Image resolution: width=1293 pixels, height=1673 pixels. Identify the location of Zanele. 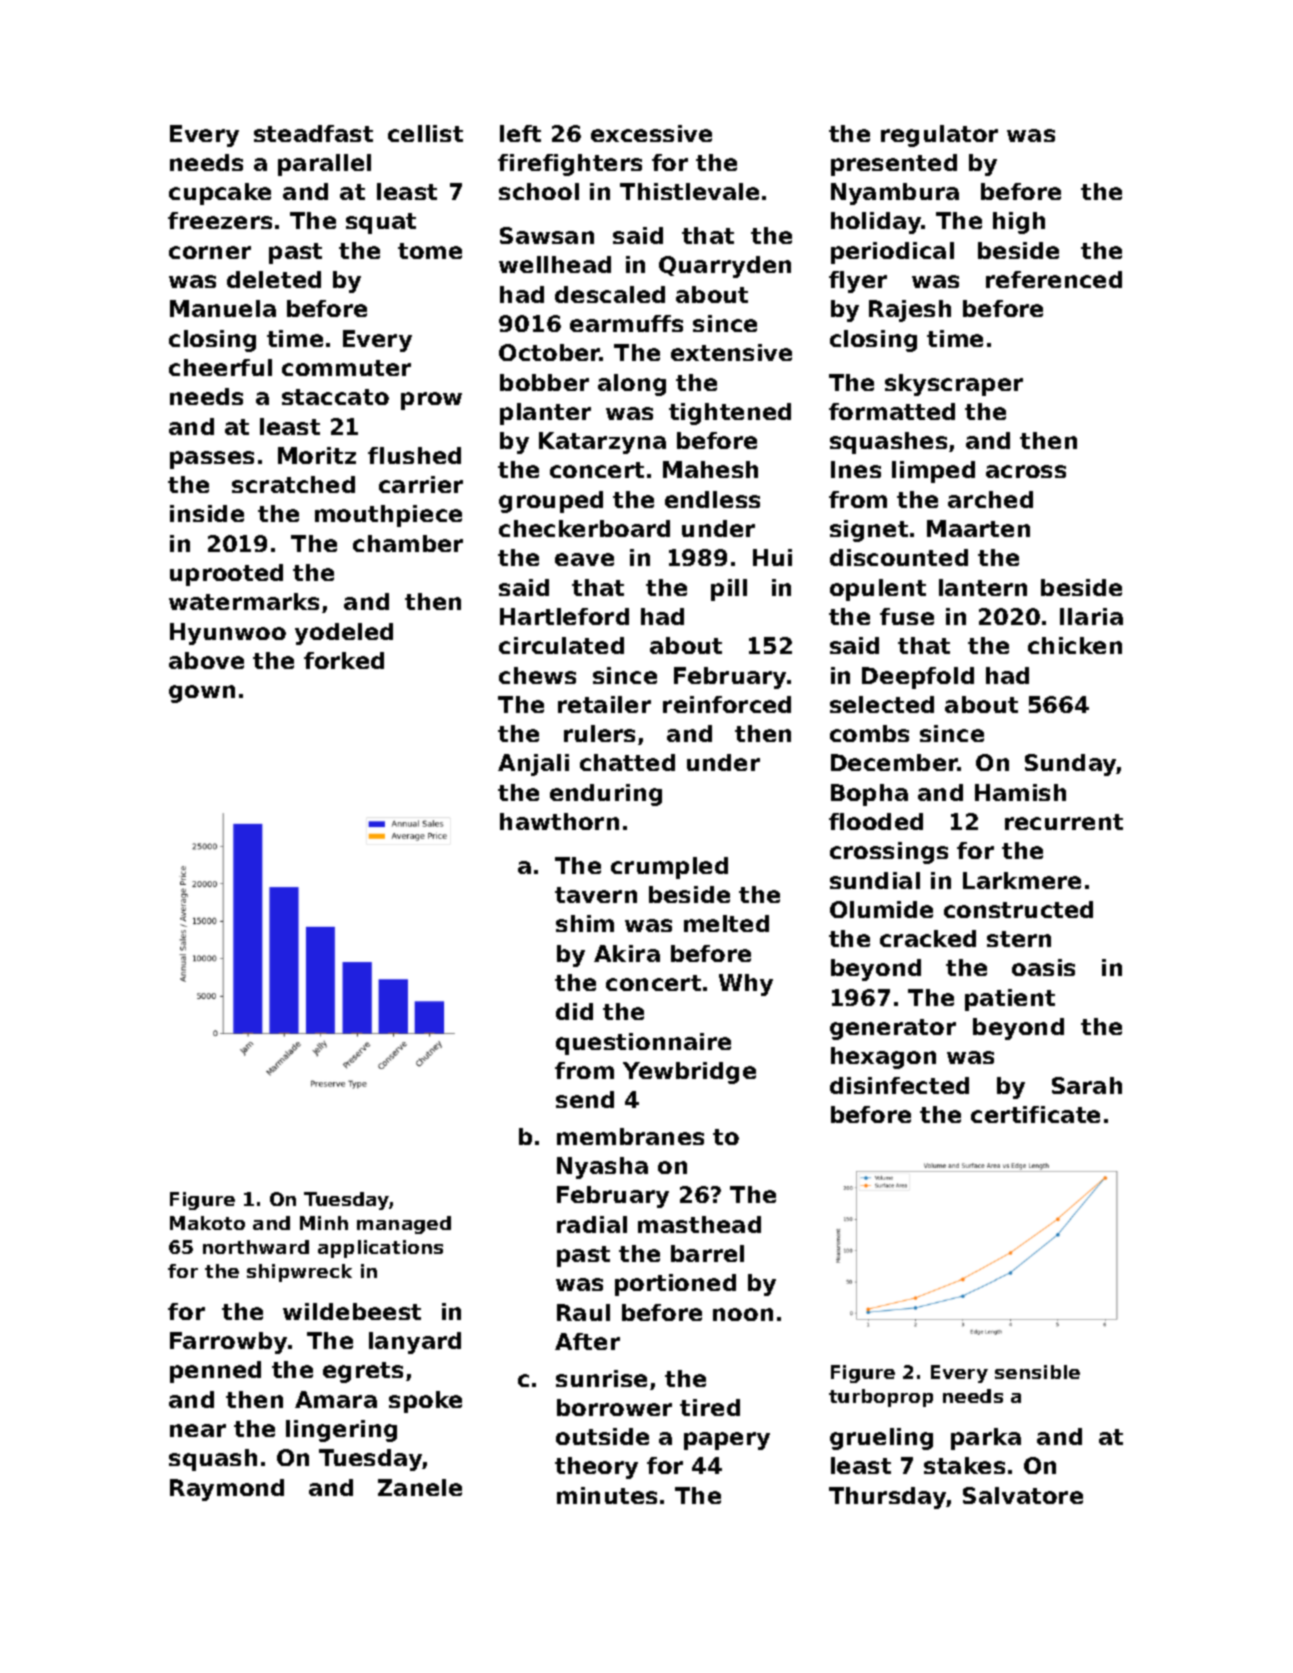
(420, 1487).
